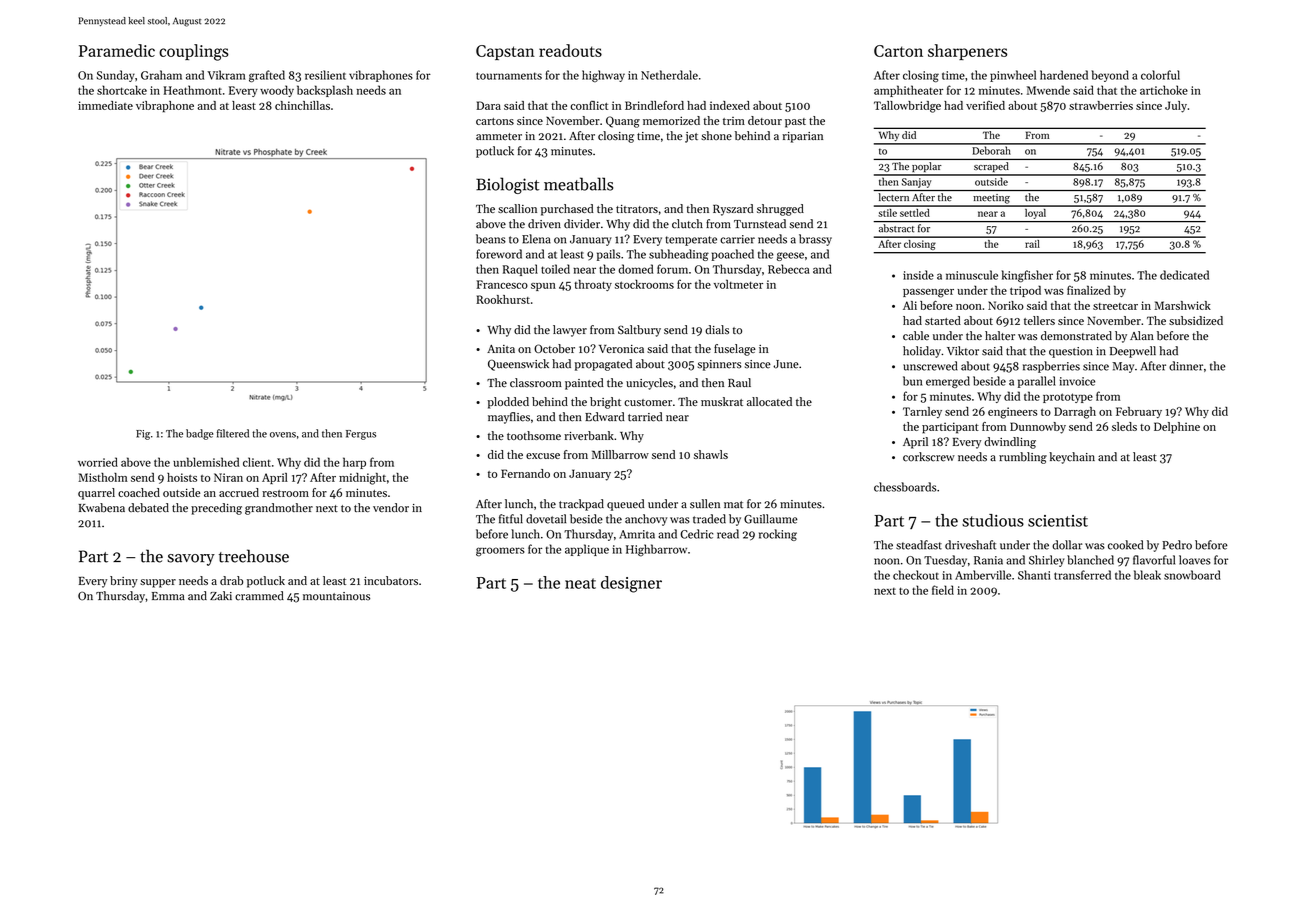 The image size is (1308, 924). Describe the element at coordinates (391, 507) in the page. I see `vendor` at that location.
